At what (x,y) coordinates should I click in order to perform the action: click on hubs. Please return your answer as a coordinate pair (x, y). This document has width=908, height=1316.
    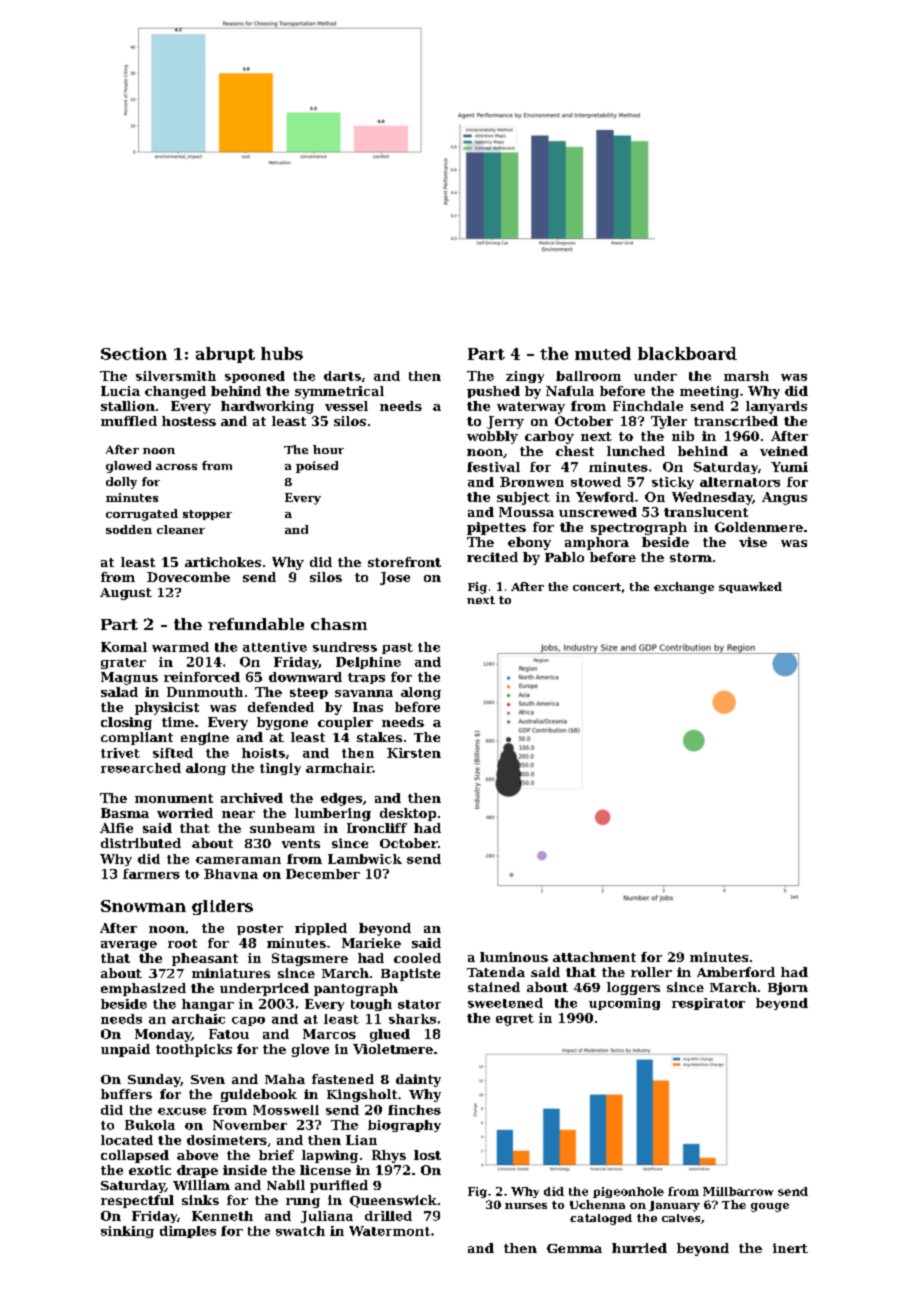
    Looking at the image, I should click on (282, 353).
